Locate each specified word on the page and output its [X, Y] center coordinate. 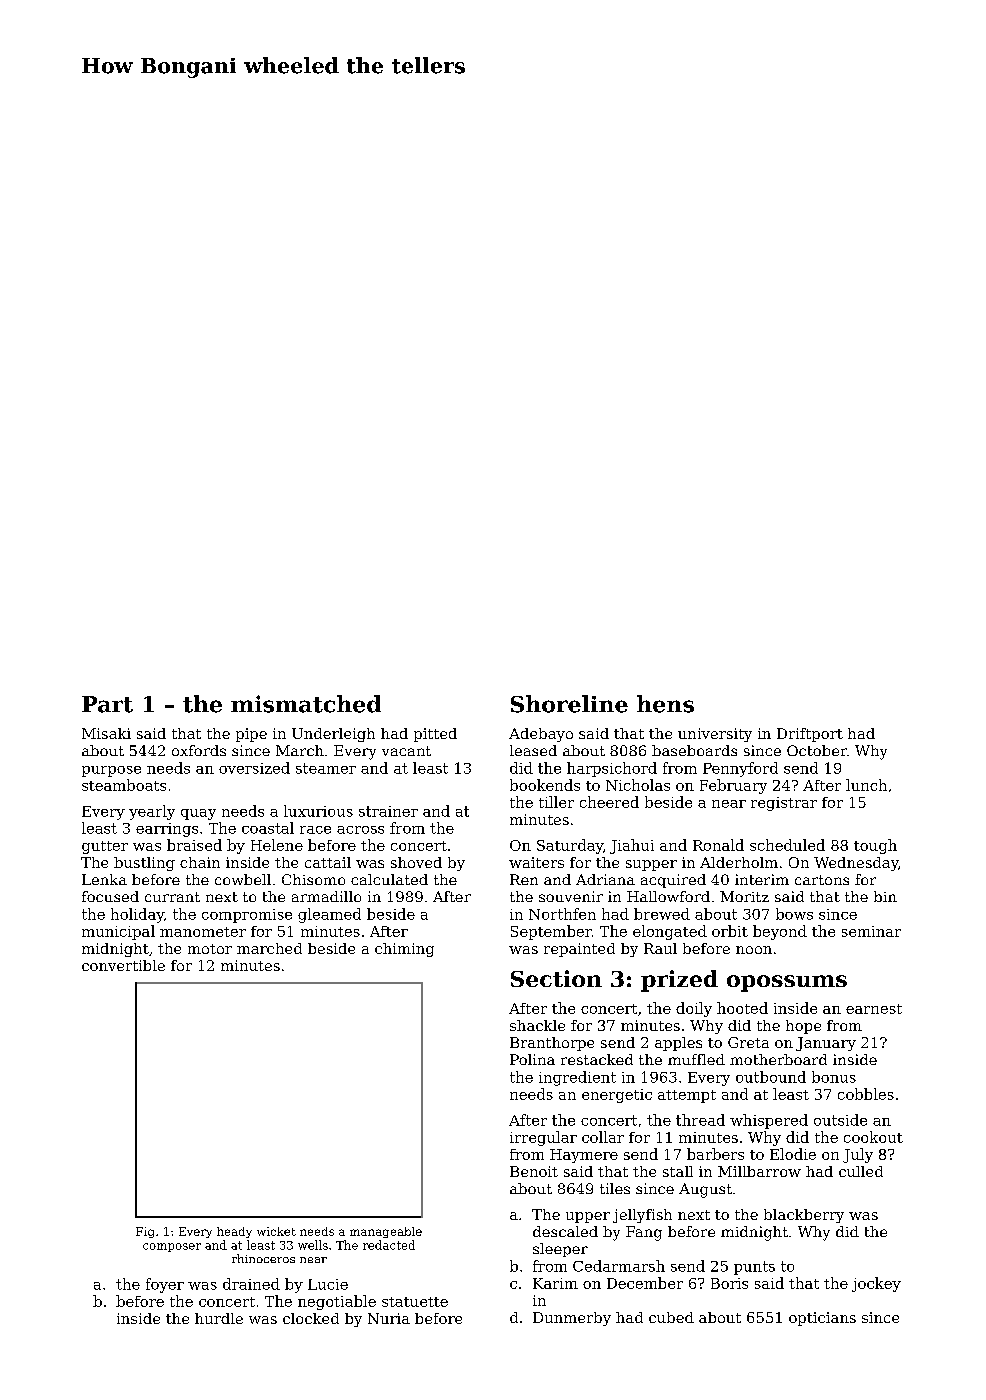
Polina [532, 1059]
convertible [123, 965]
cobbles [866, 1094]
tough [875, 846]
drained [251, 1284]
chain [200, 862]
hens [665, 704]
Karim [555, 1283]
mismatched [306, 704]
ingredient [577, 1078]
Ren [524, 879]
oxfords [199, 750]
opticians [822, 1319]
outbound [771, 1077]
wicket [276, 1231]
